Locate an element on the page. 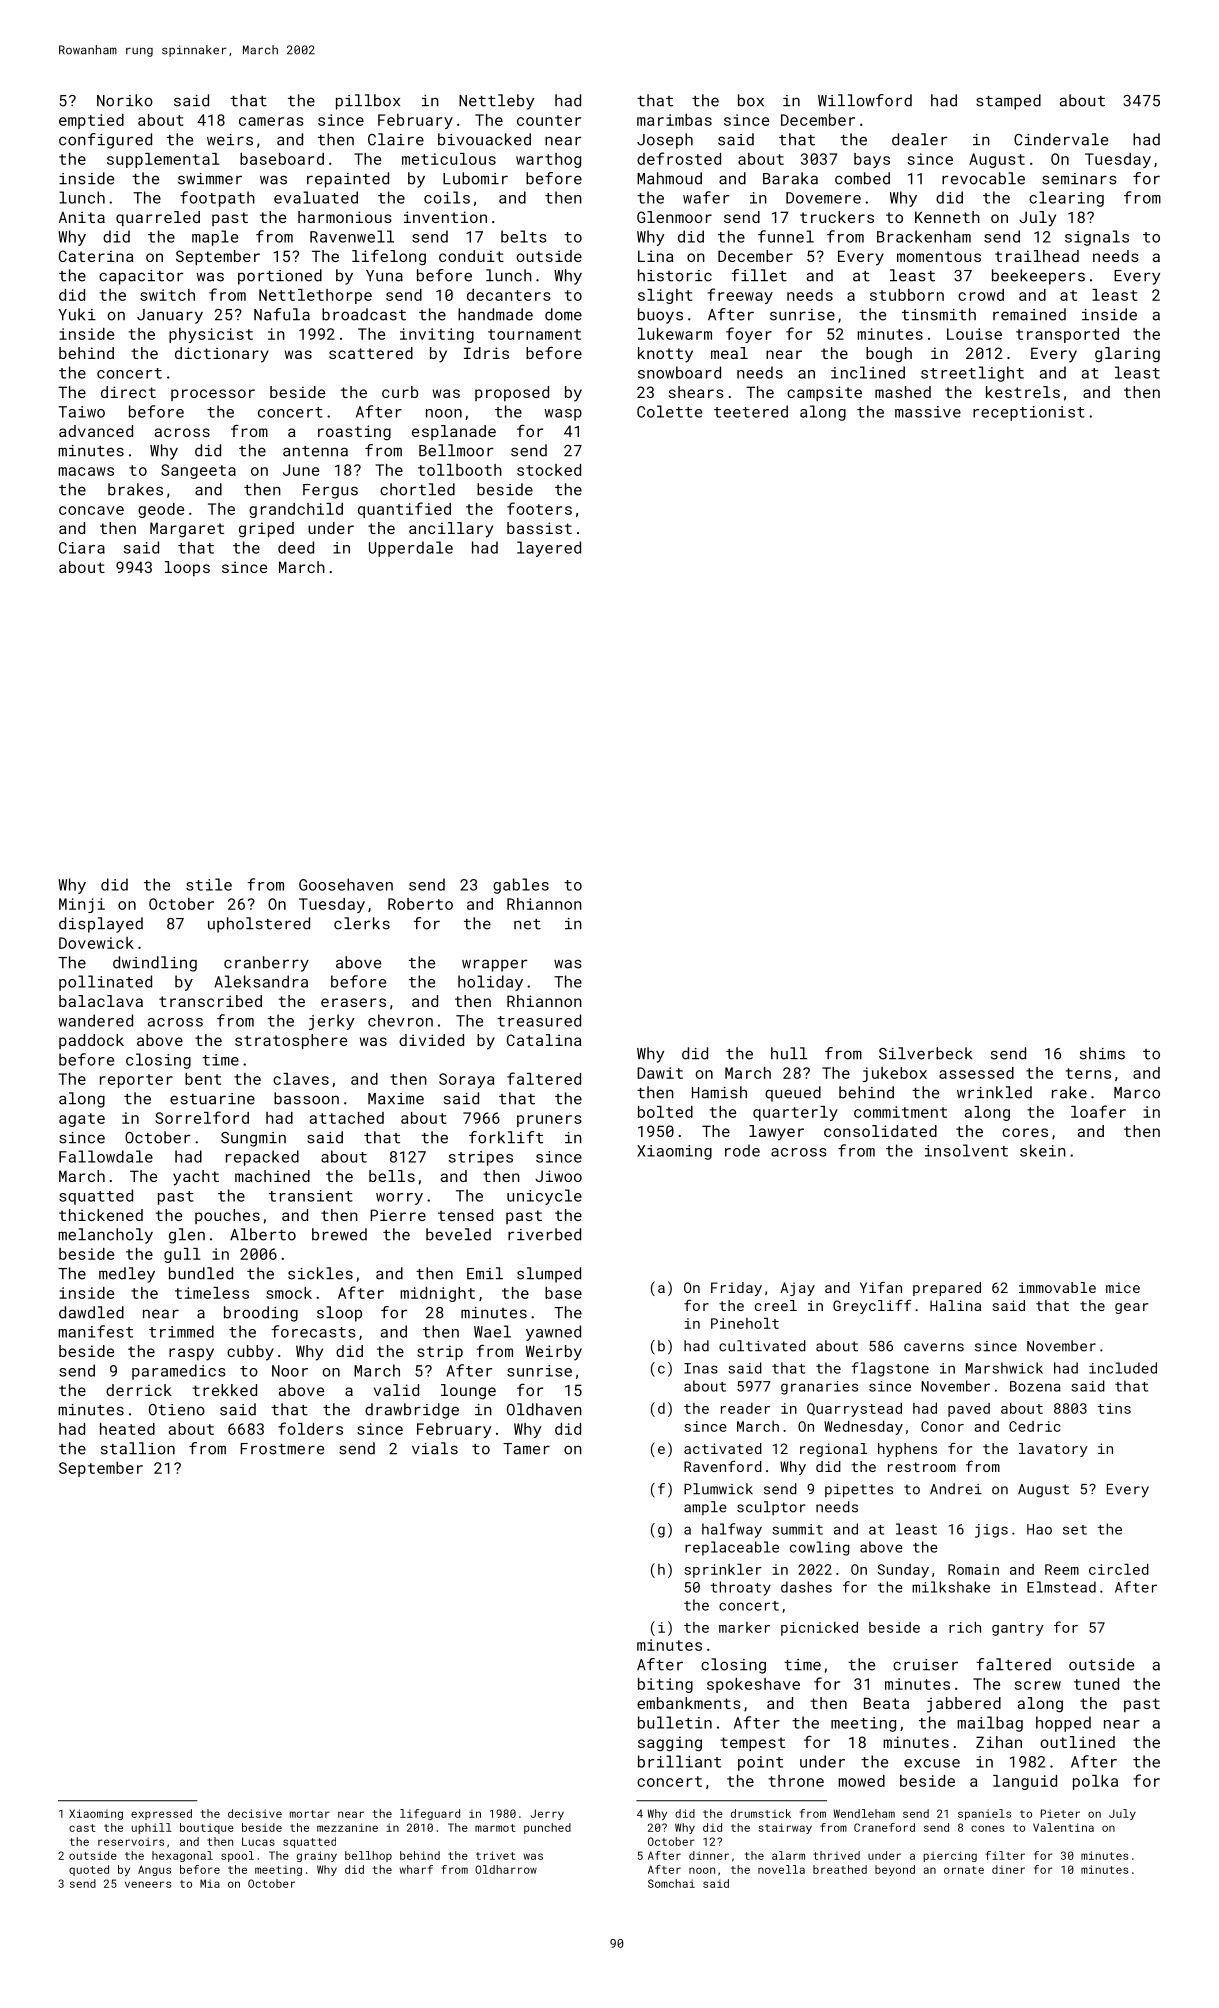 Image resolution: width=1219 pixels, height=2008 pixels. stamped is located at coordinates (1008, 102).
